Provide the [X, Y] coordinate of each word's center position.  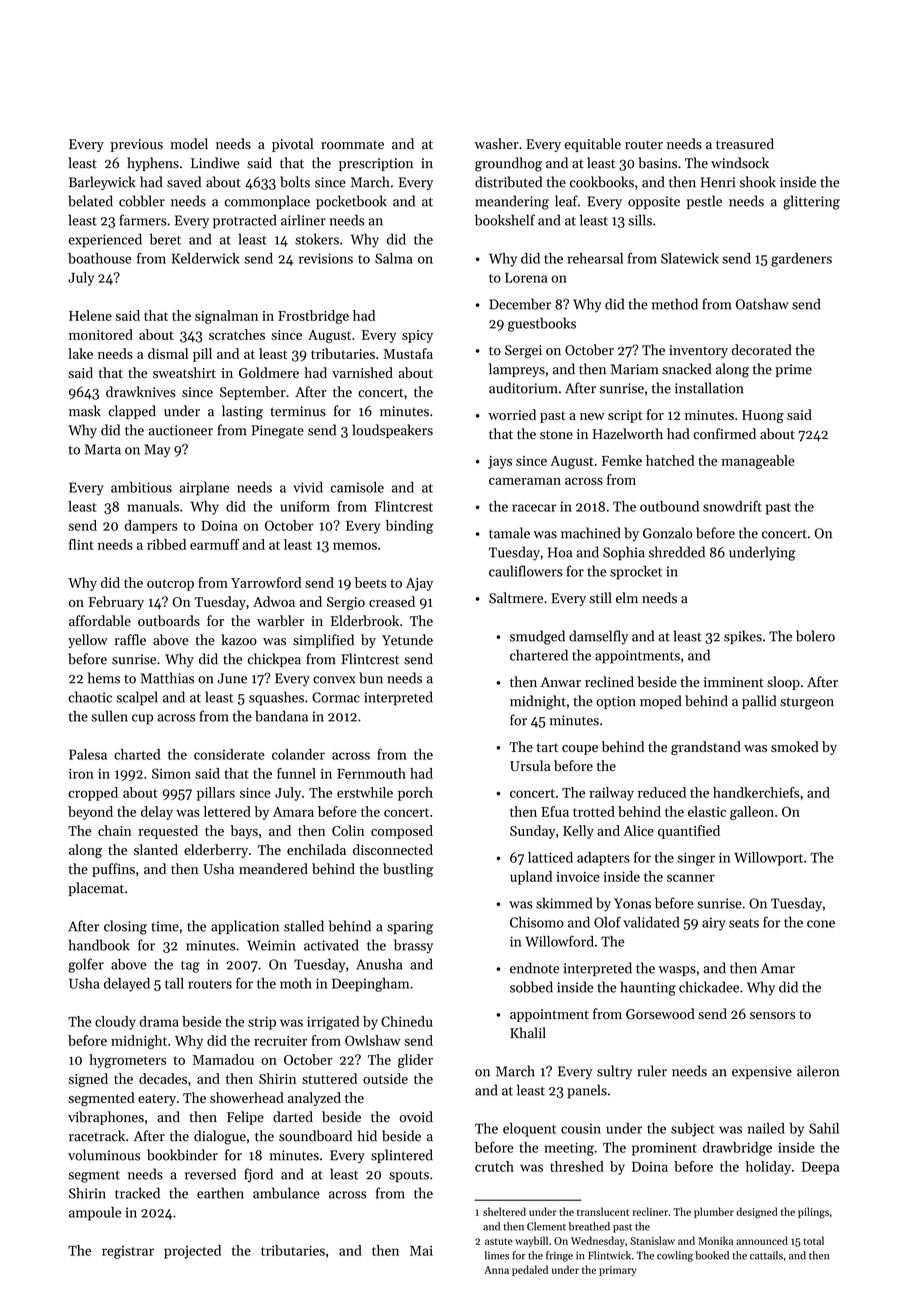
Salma [393, 258]
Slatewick [690, 258]
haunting [648, 988]
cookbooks [602, 182]
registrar [128, 1252]
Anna [496, 1270]
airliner [303, 220]
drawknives [141, 392]
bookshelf [505, 220]
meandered [273, 869]
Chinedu [407, 1021]
